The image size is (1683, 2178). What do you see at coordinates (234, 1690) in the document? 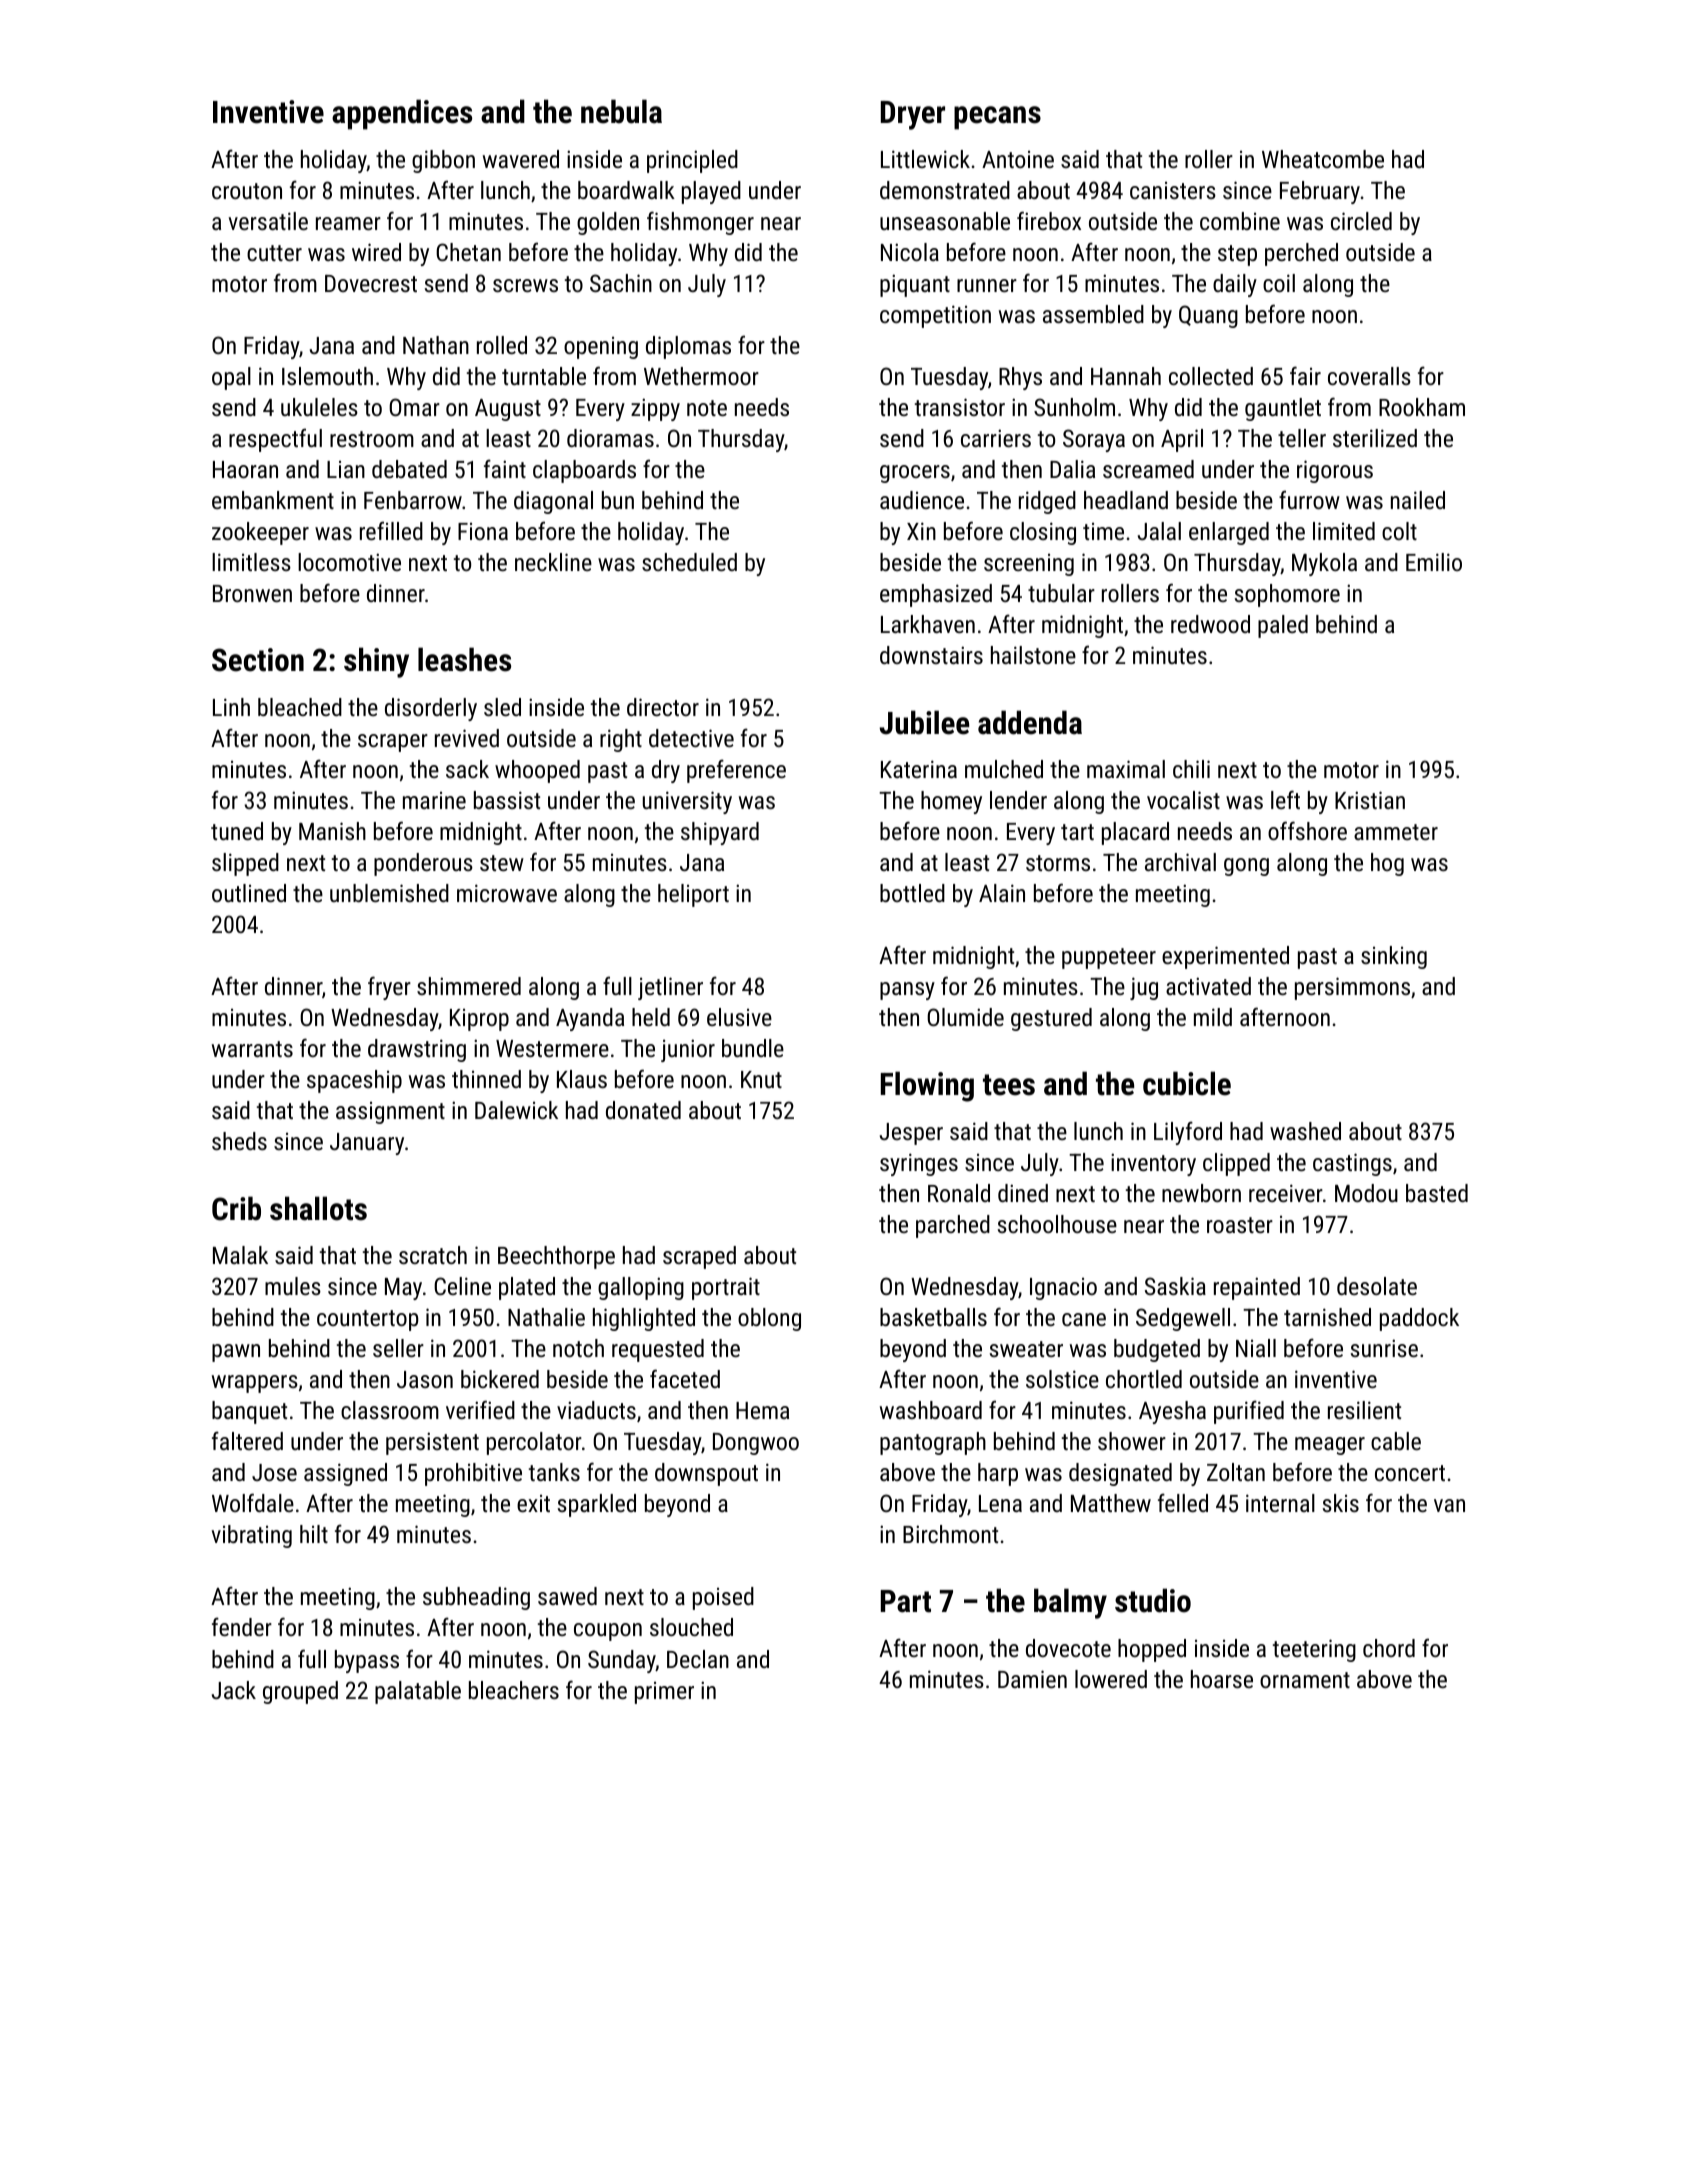
I see `Jack` at bounding box center [234, 1690].
